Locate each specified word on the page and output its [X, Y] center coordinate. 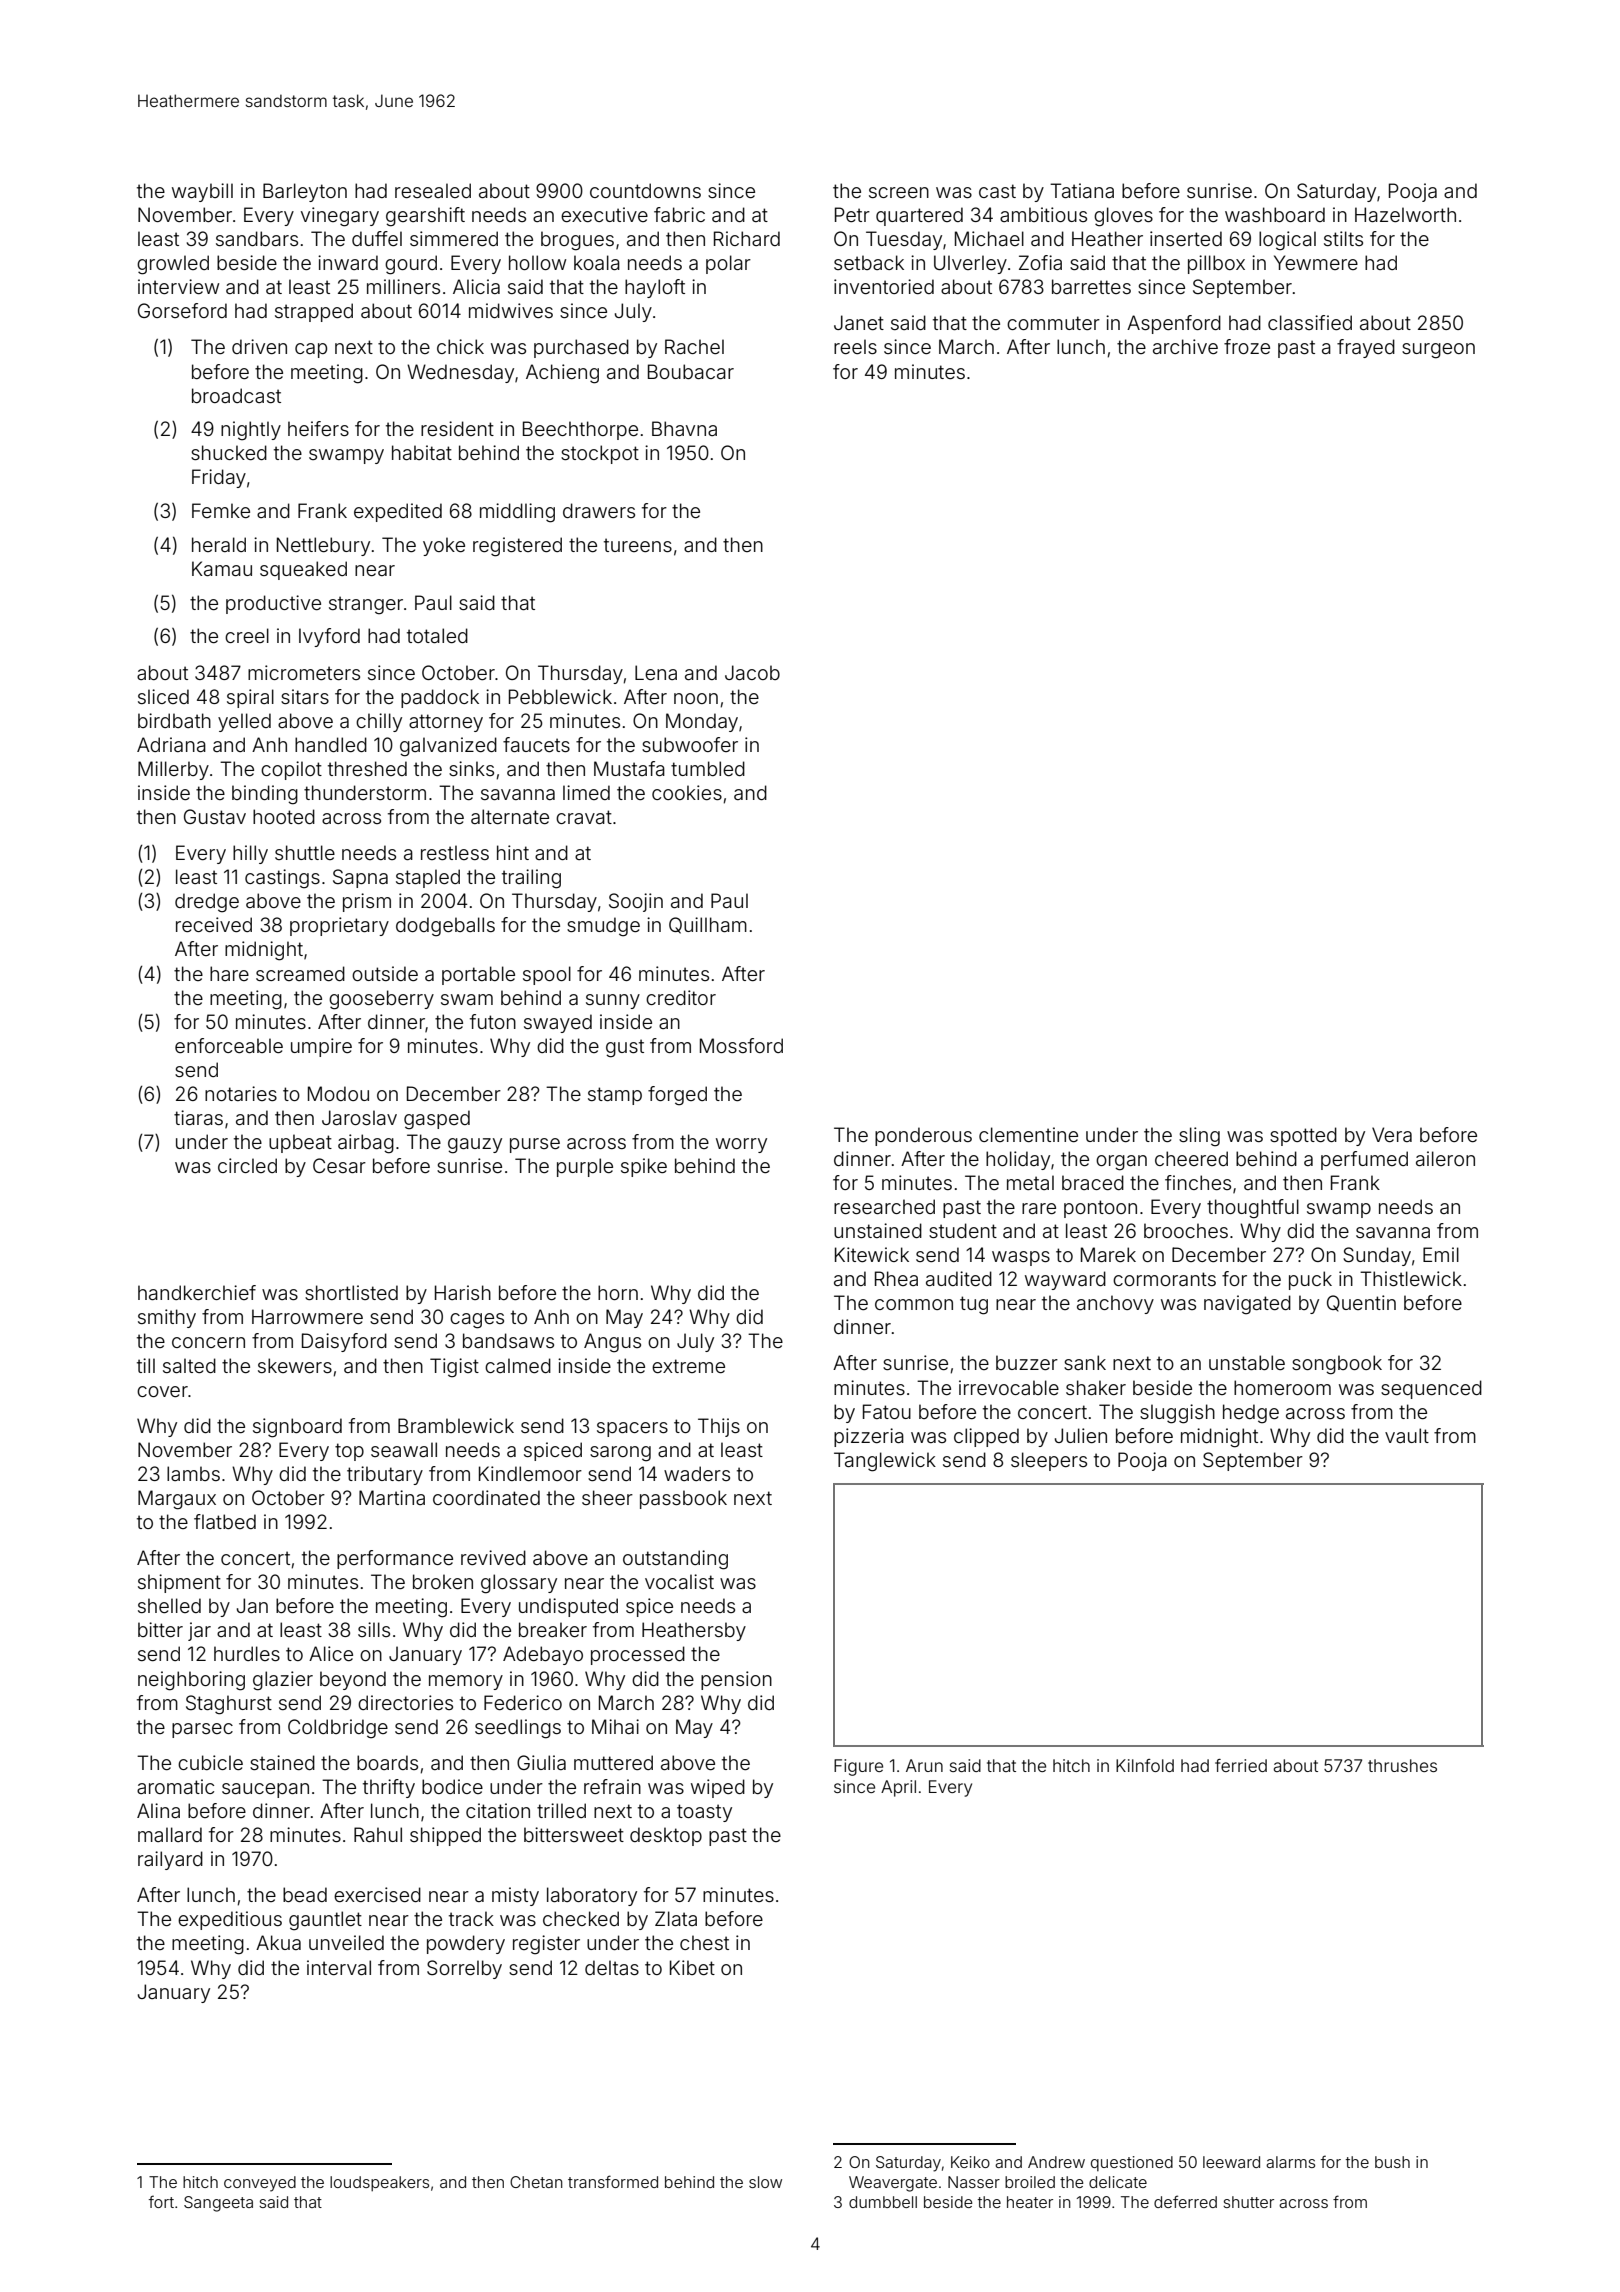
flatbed [225, 1521]
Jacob [752, 672]
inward [348, 262]
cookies [687, 792]
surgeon [1438, 351]
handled [331, 744]
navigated [1247, 1305]
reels [855, 346]
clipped [986, 1437]
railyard [170, 1860]
